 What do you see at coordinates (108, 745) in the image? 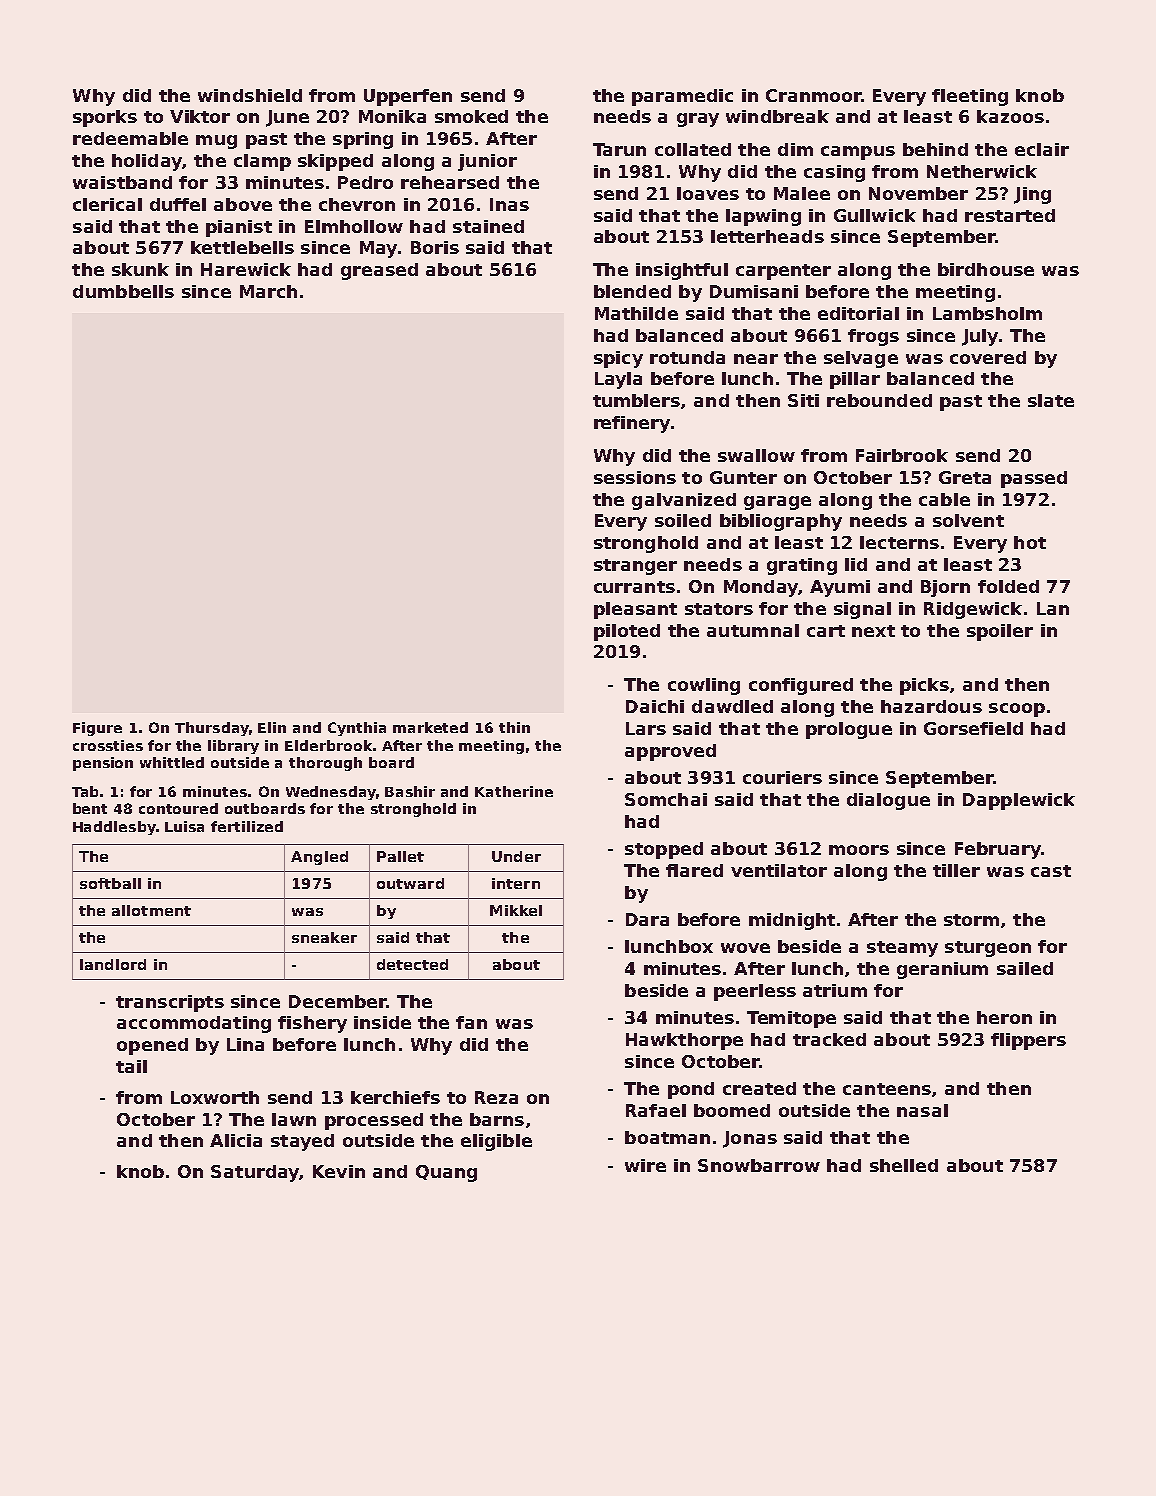
I see `crossties` at bounding box center [108, 745].
